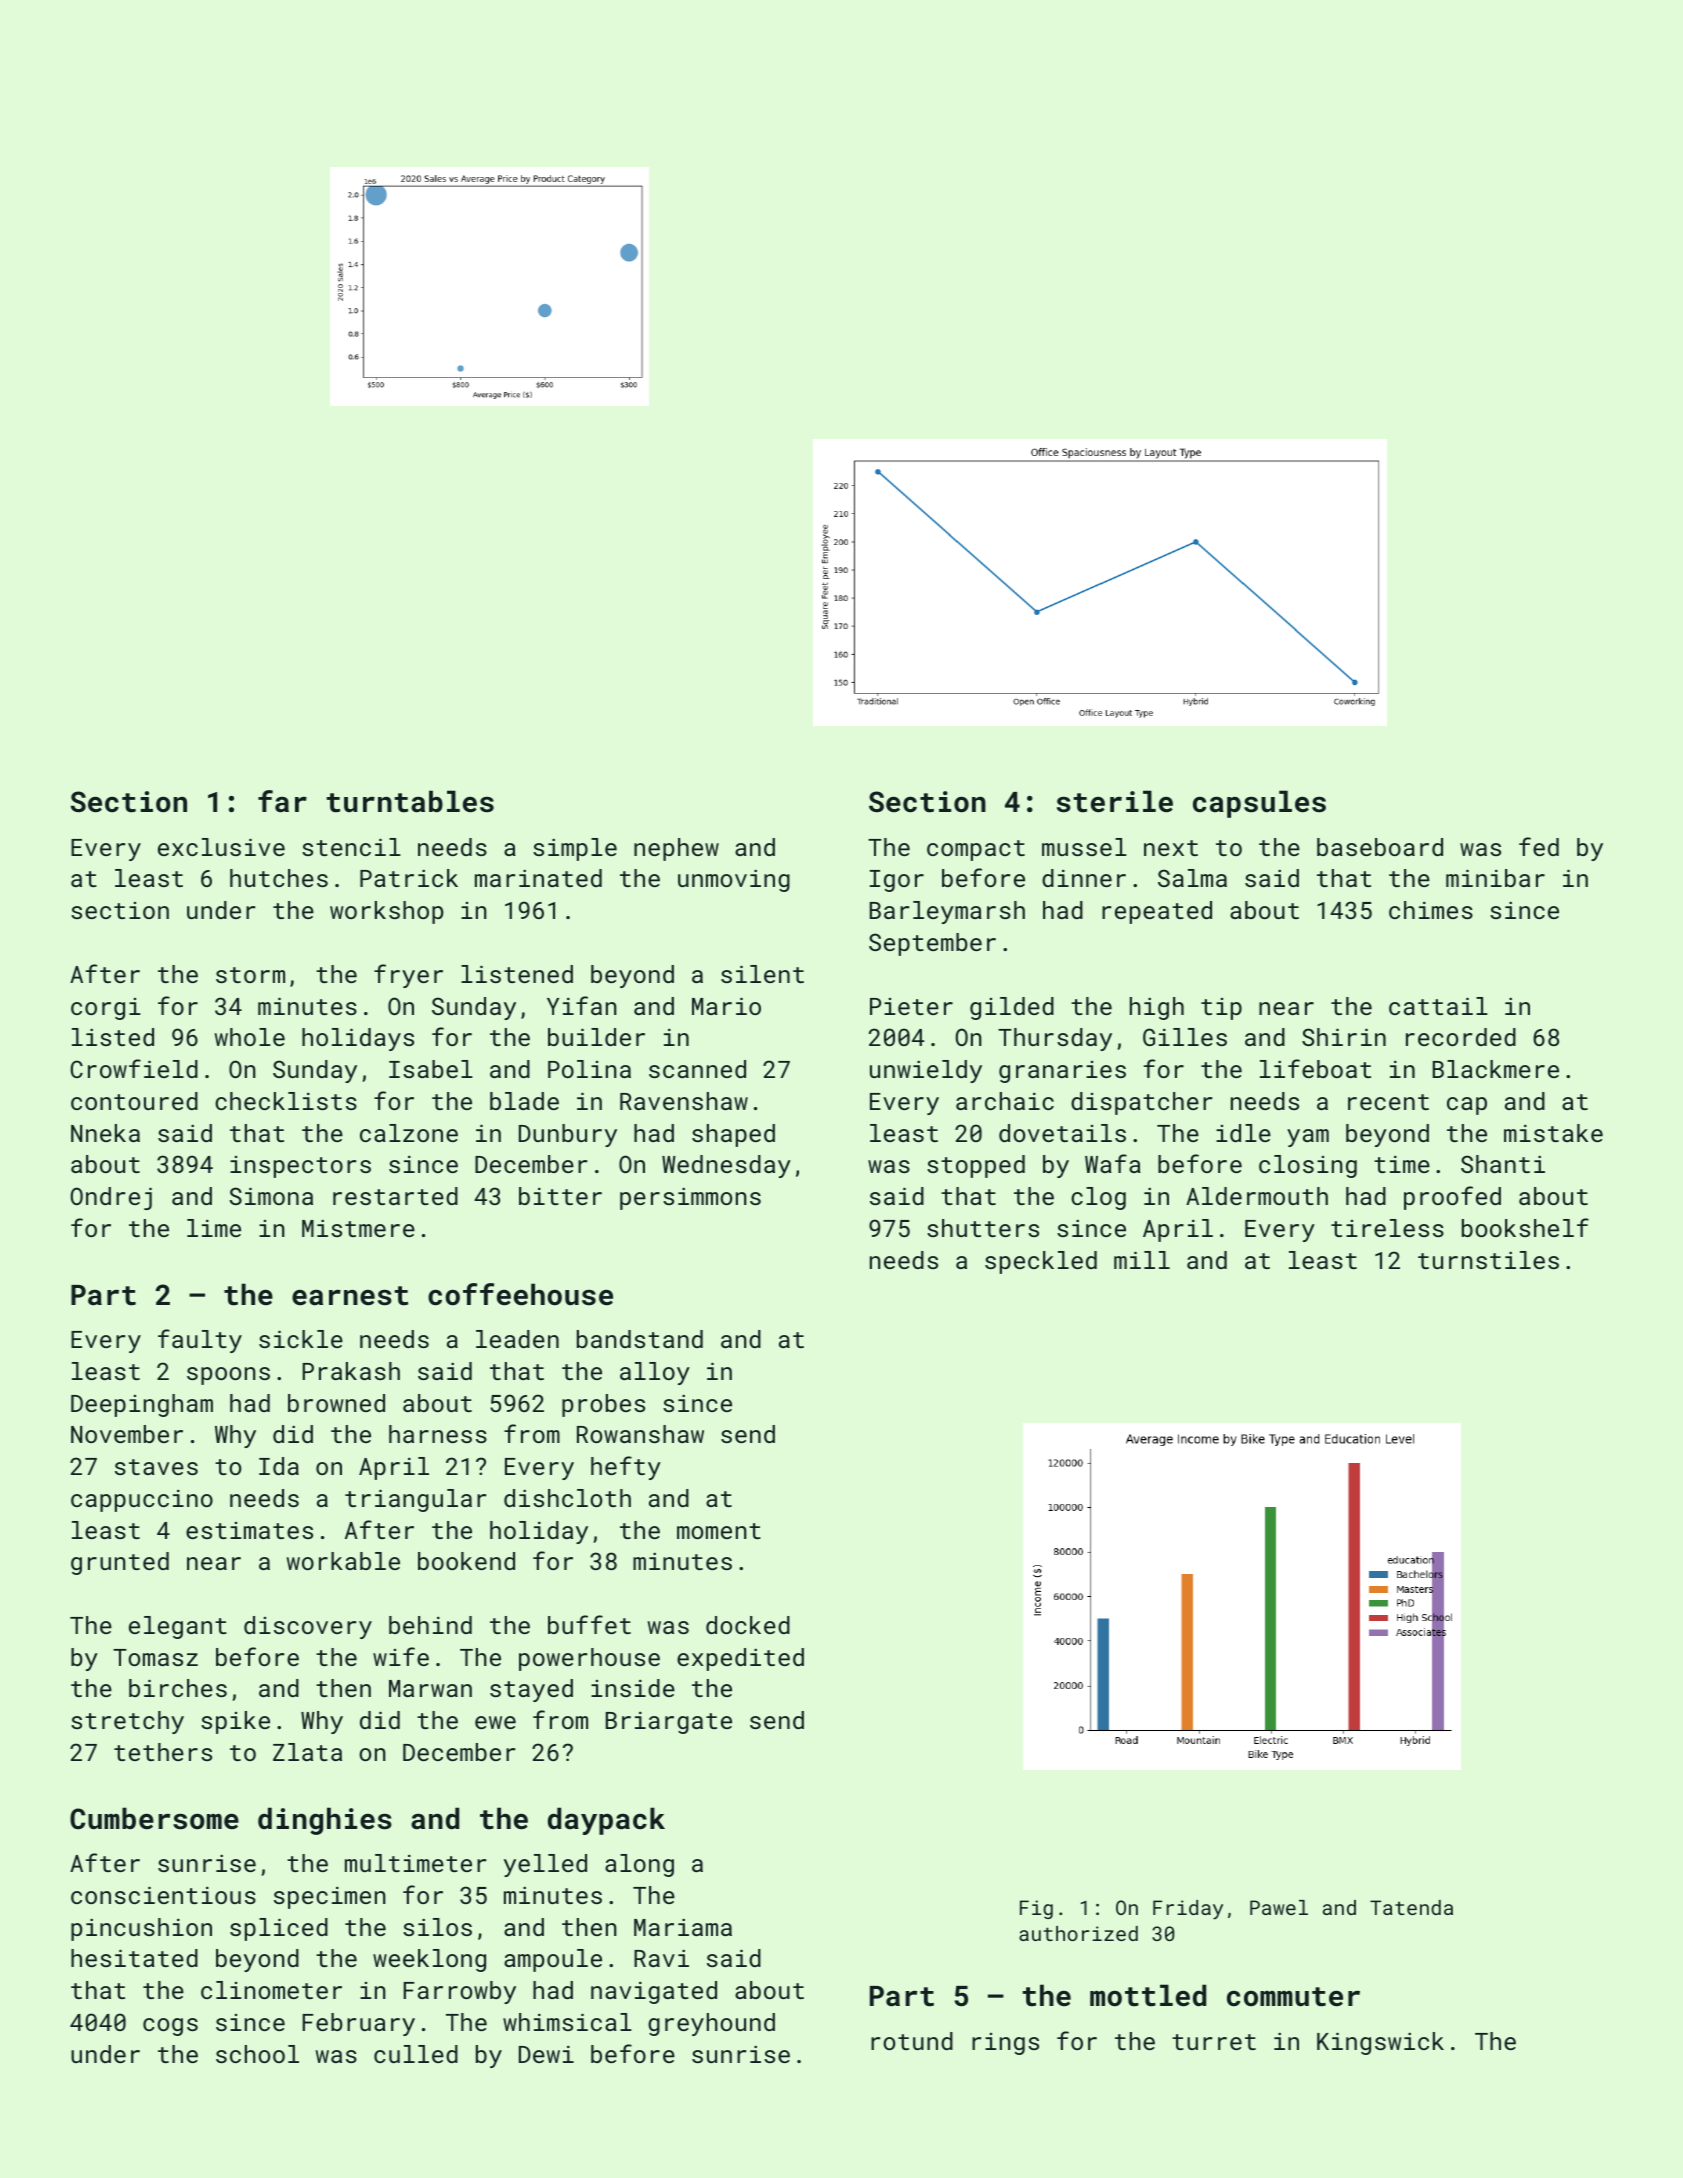 Image resolution: width=1683 pixels, height=2178 pixels. What do you see at coordinates (1380, 2043) in the screenshot?
I see `Kingswick` at bounding box center [1380, 2043].
